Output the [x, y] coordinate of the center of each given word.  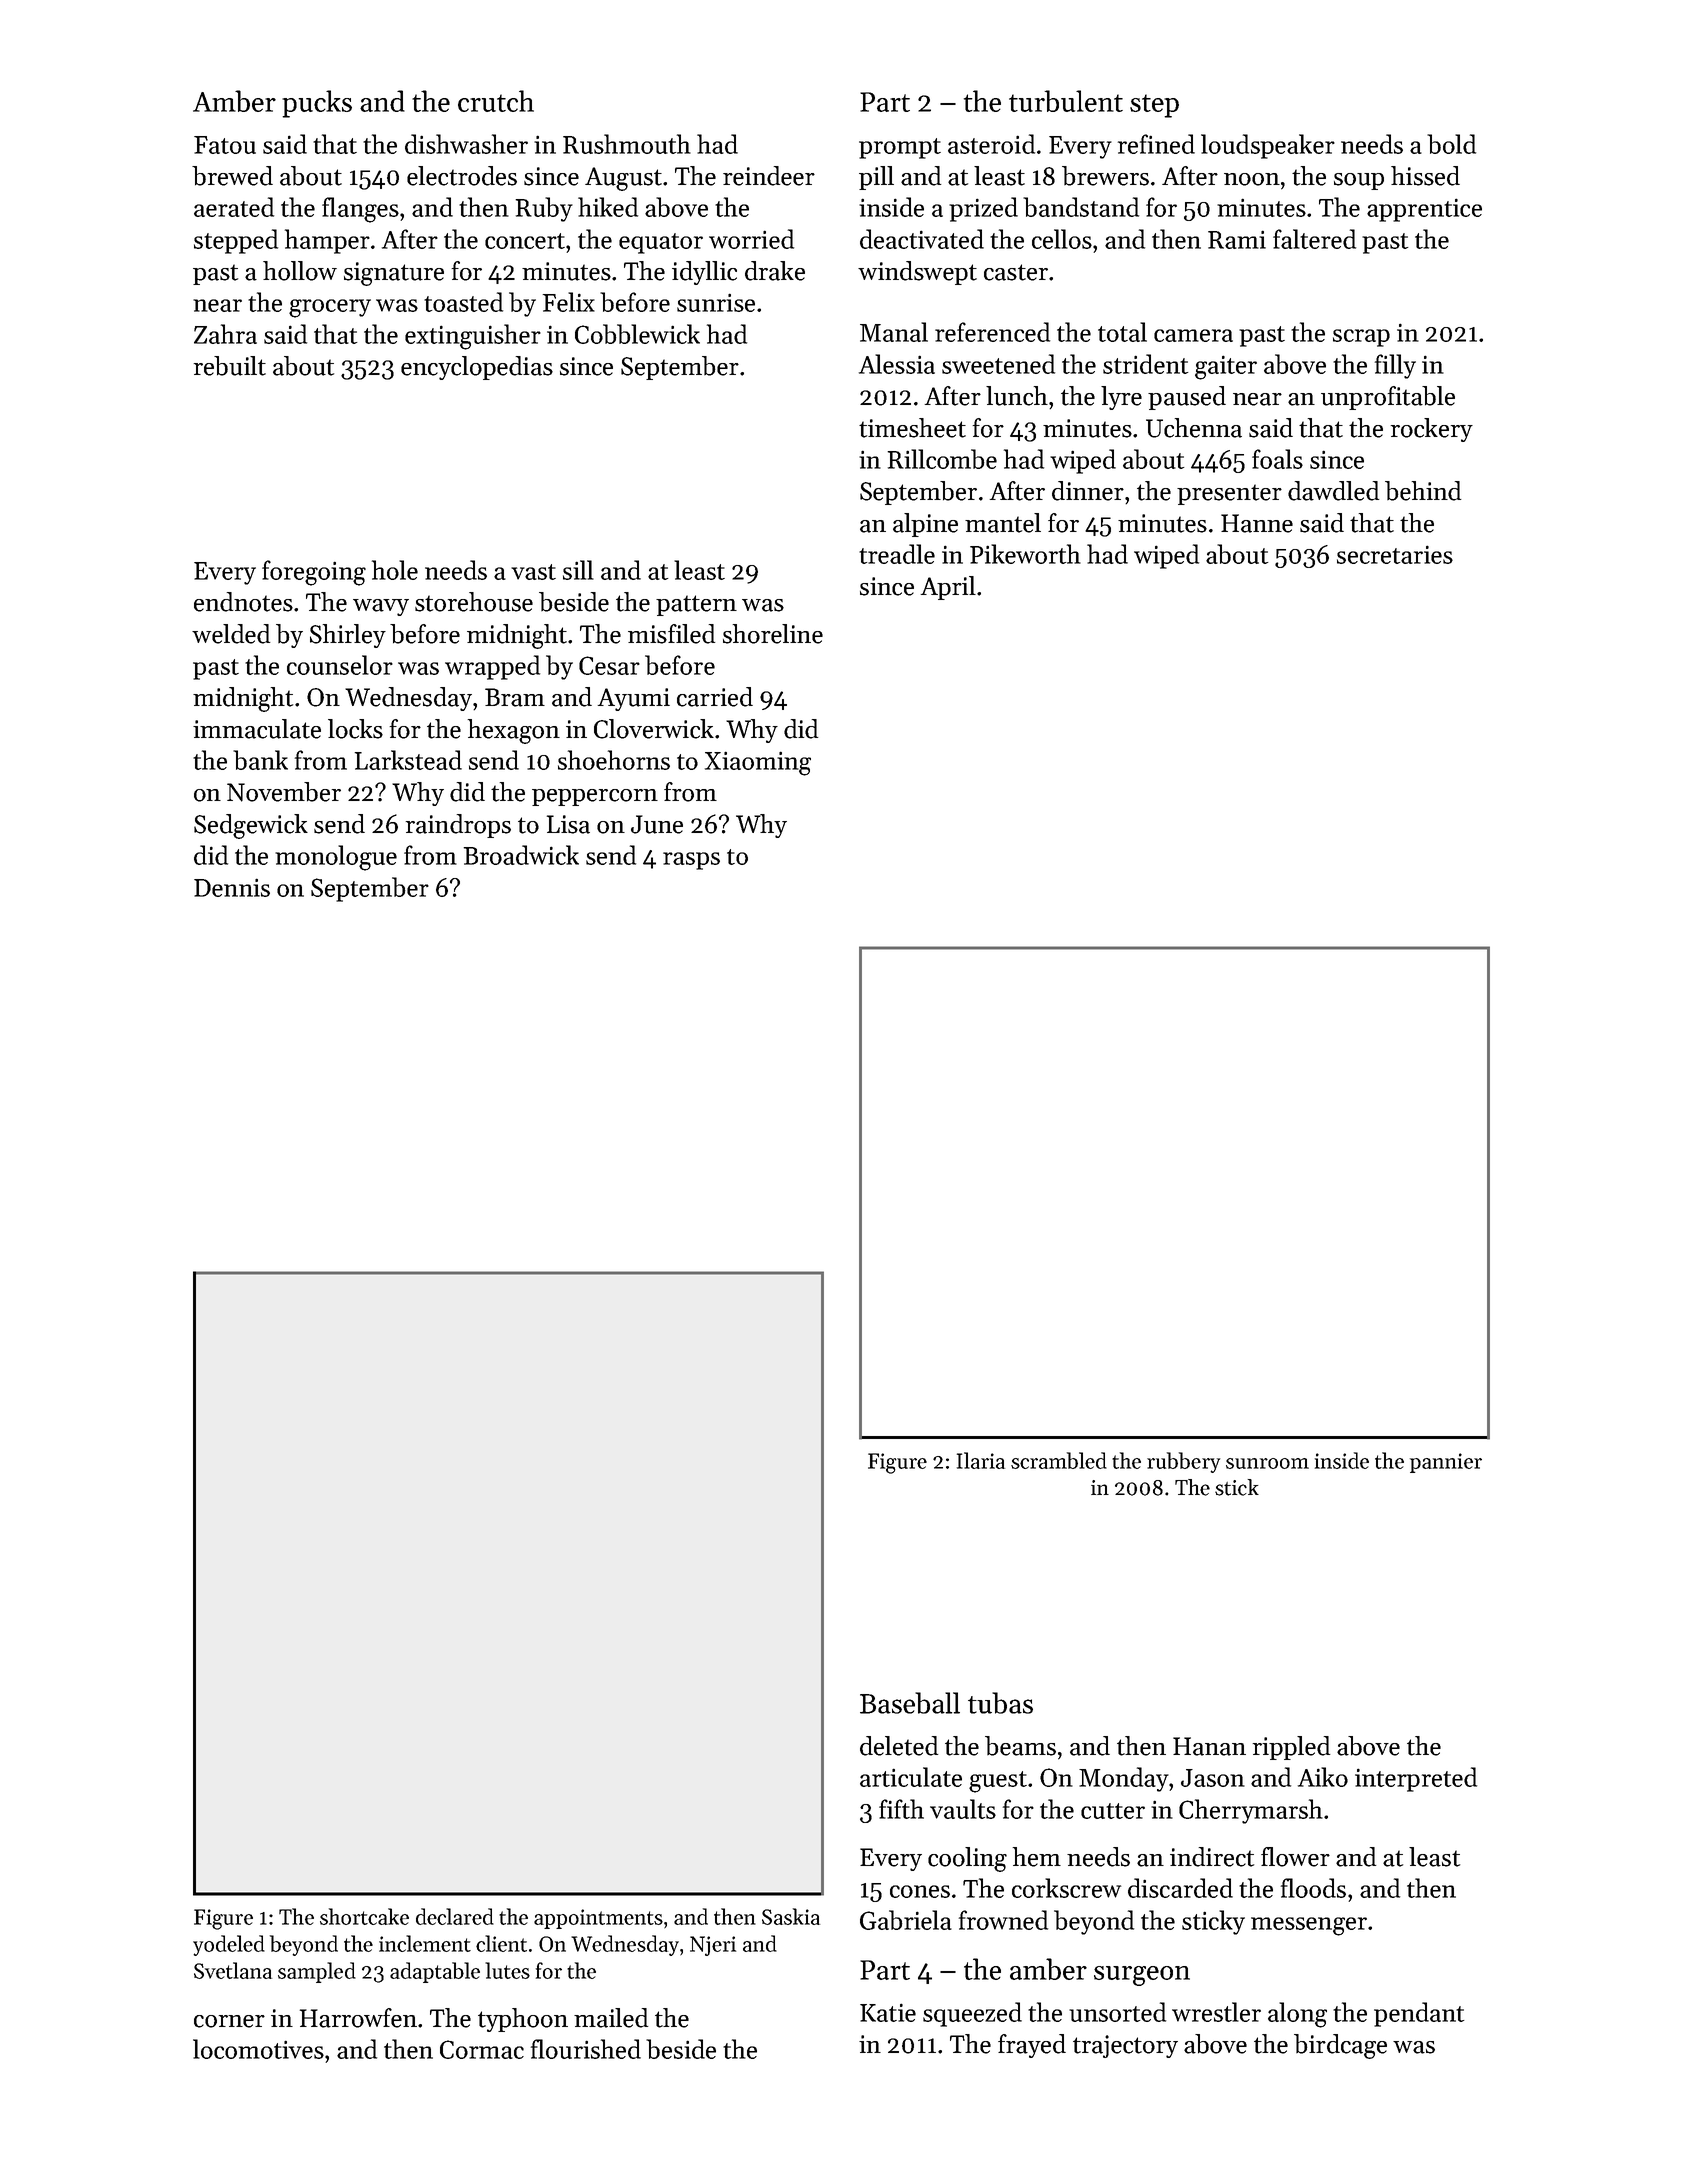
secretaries [1395, 554]
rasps [691, 861]
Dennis [232, 887]
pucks [317, 104]
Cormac [482, 2049]
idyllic [704, 273]
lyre [1121, 398]
